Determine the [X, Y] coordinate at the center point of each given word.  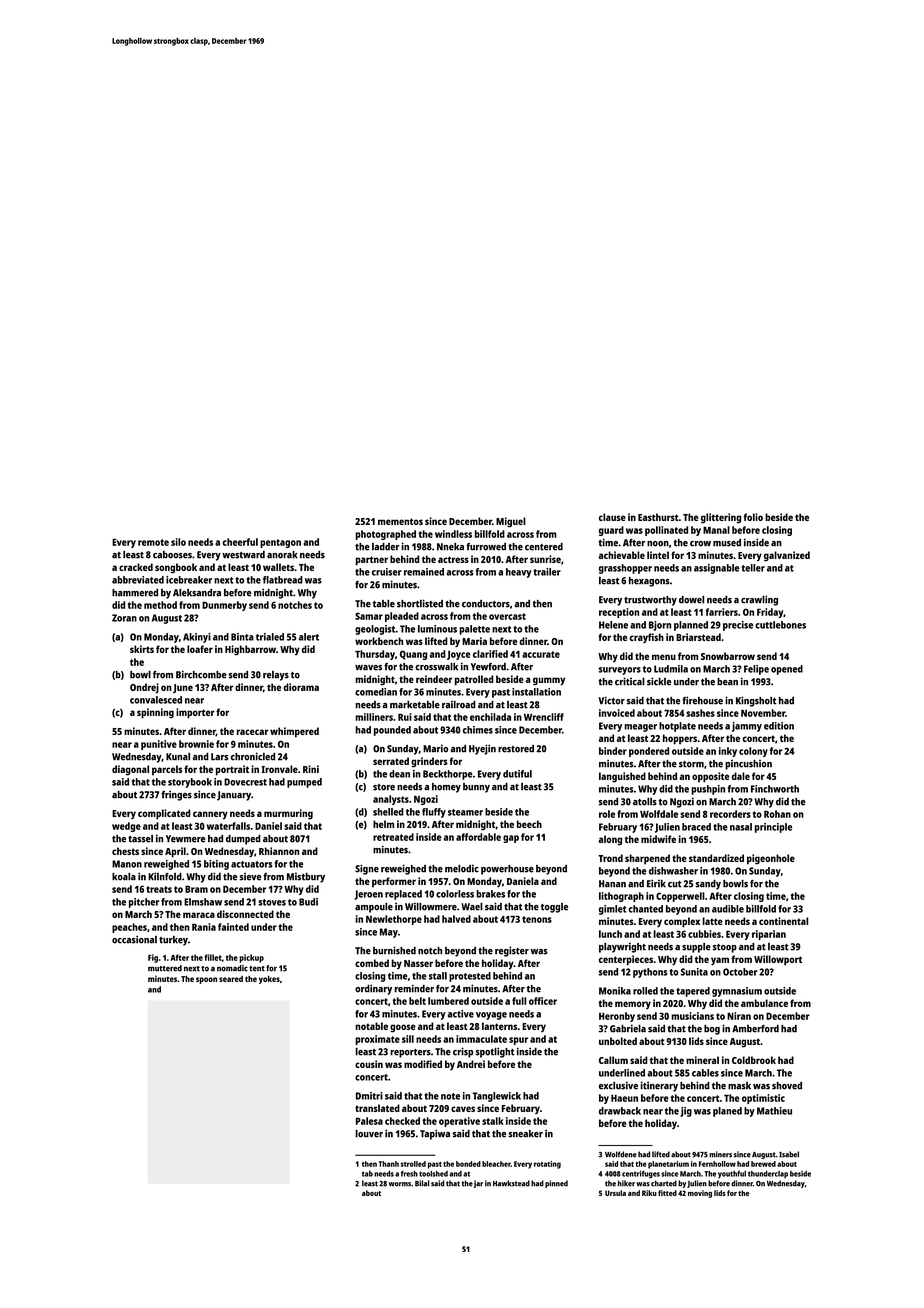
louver [369, 1134]
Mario [435, 748]
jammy [747, 727]
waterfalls [228, 826]
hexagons [649, 582]
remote [153, 542]
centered [544, 547]
